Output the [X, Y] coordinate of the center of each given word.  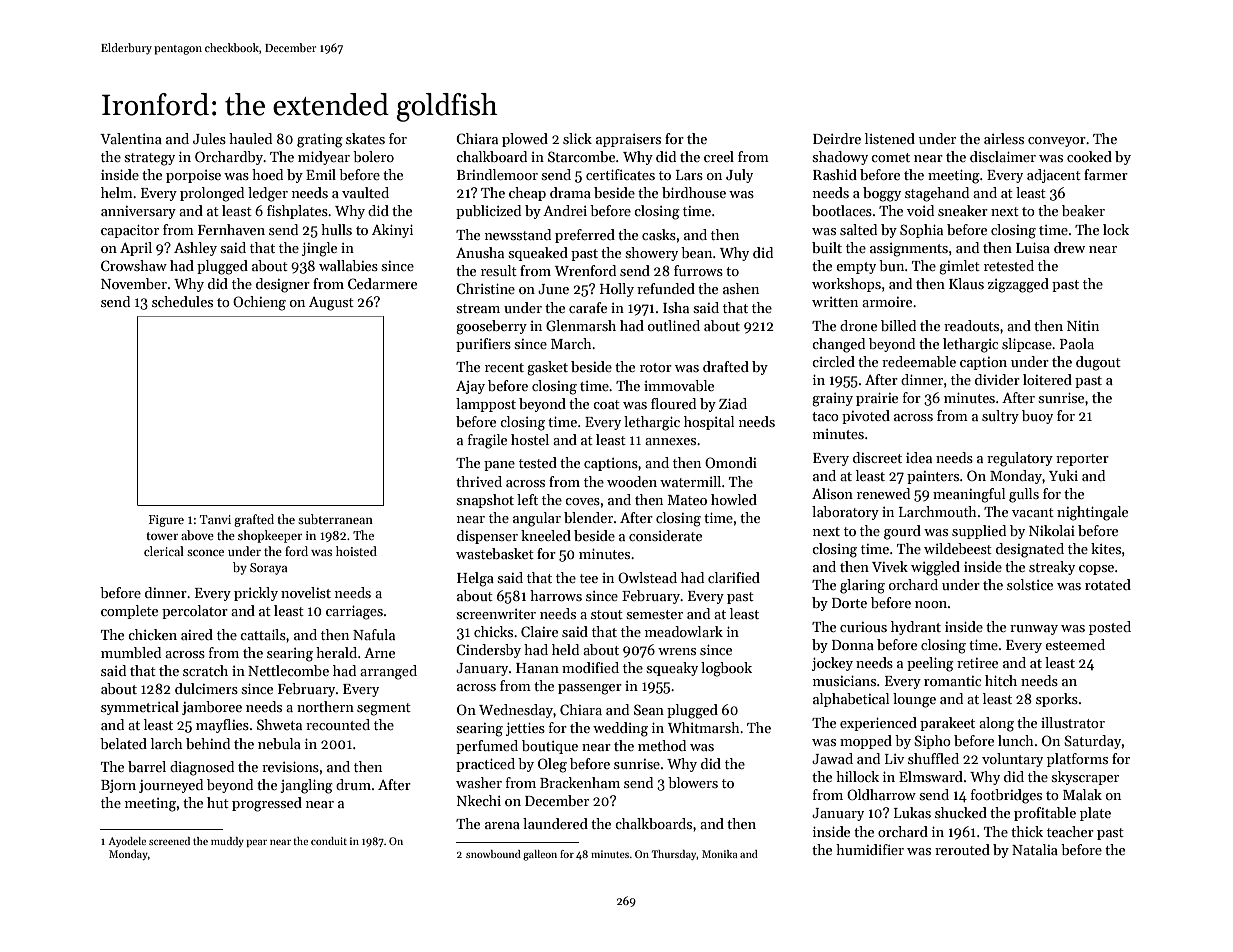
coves [582, 501]
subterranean [335, 519]
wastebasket [495, 553]
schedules [182, 301]
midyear [324, 158]
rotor [656, 367]
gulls [1024, 495]
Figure [166, 521]
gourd [902, 532]
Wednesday [516, 711]
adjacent [1054, 176]
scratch [205, 670]
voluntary [1012, 760]
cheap [527, 194]
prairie [877, 399]
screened [169, 841]
